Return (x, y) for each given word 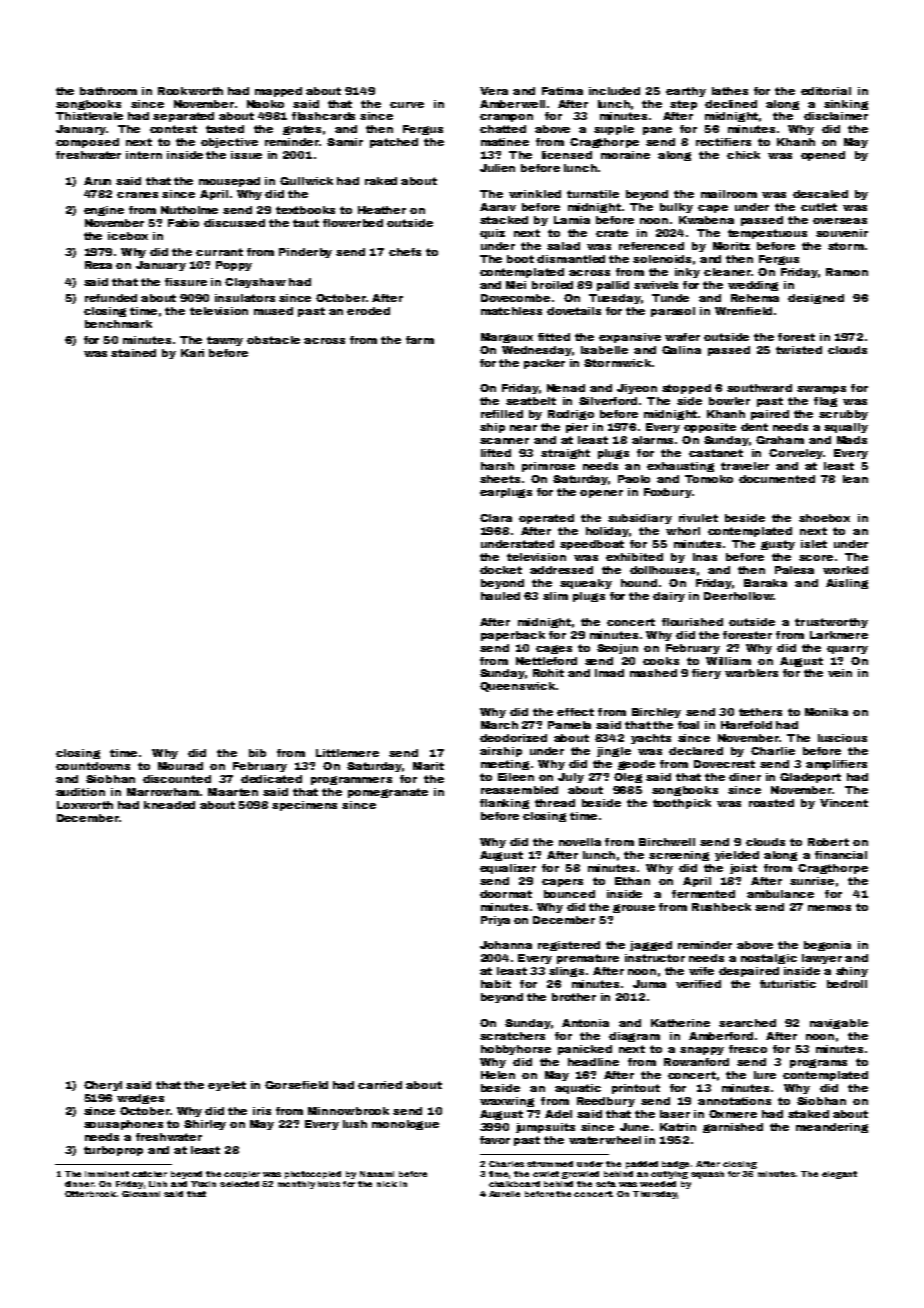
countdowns (93, 766)
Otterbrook (90, 1194)
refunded (111, 298)
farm (420, 340)
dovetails (574, 311)
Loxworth (85, 805)
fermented (703, 894)
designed (816, 299)
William (728, 661)
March (499, 725)
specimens (304, 806)
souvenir (842, 233)
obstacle (273, 340)
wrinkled (535, 194)
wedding (753, 286)
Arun (97, 181)
